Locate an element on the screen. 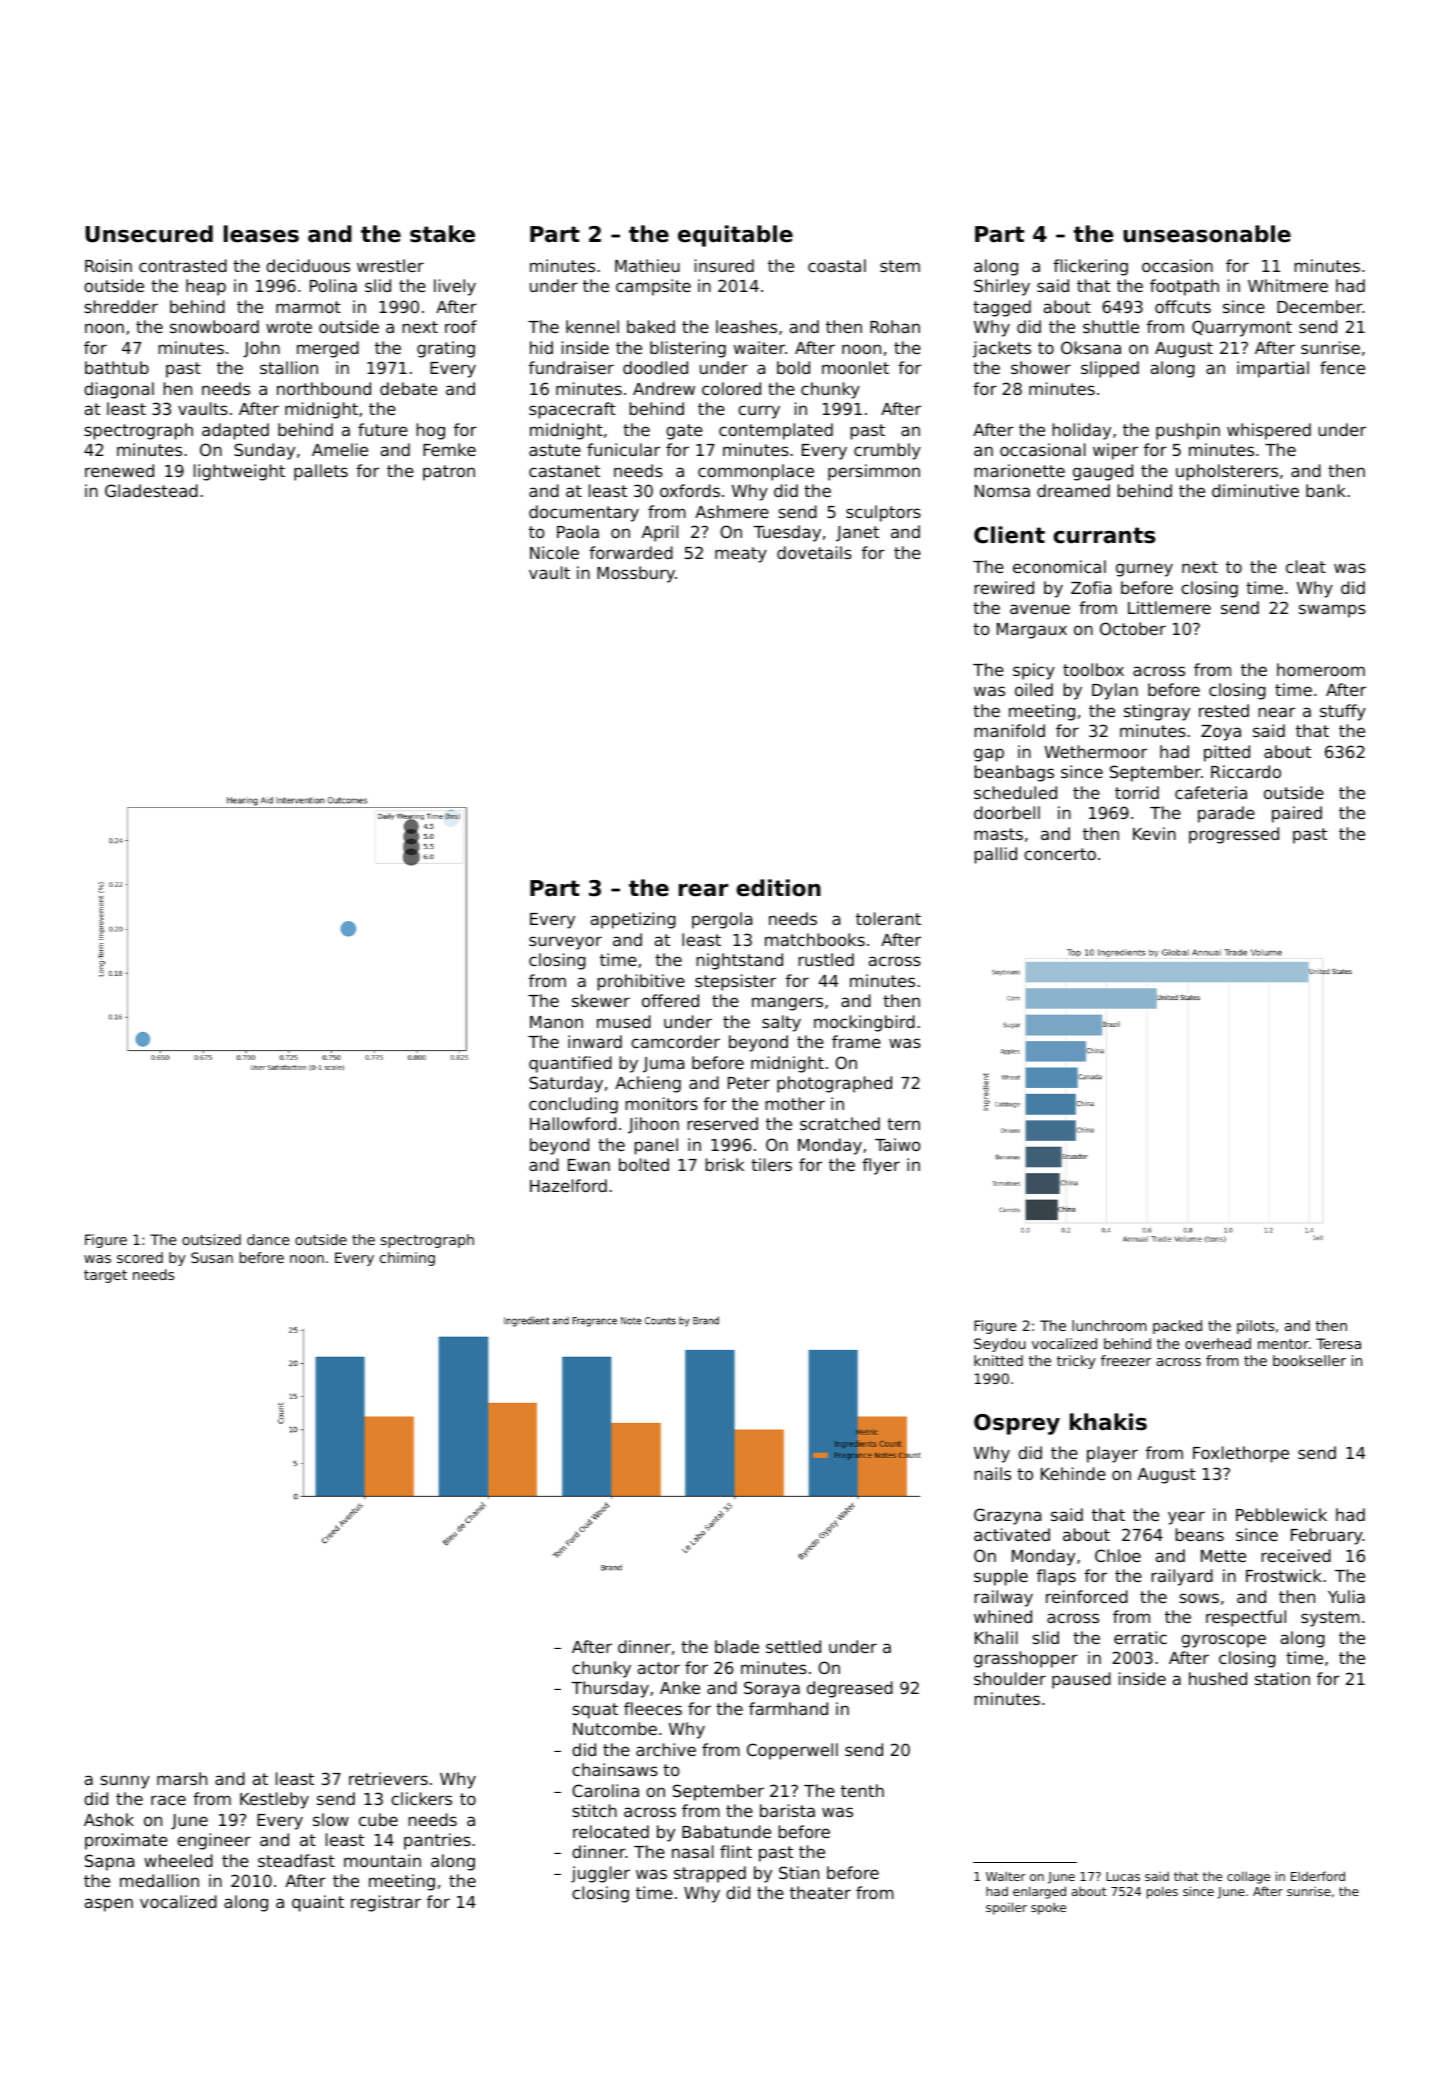 The width and height of the screenshot is (1450, 2100). flaps is located at coordinates (1056, 1577).
